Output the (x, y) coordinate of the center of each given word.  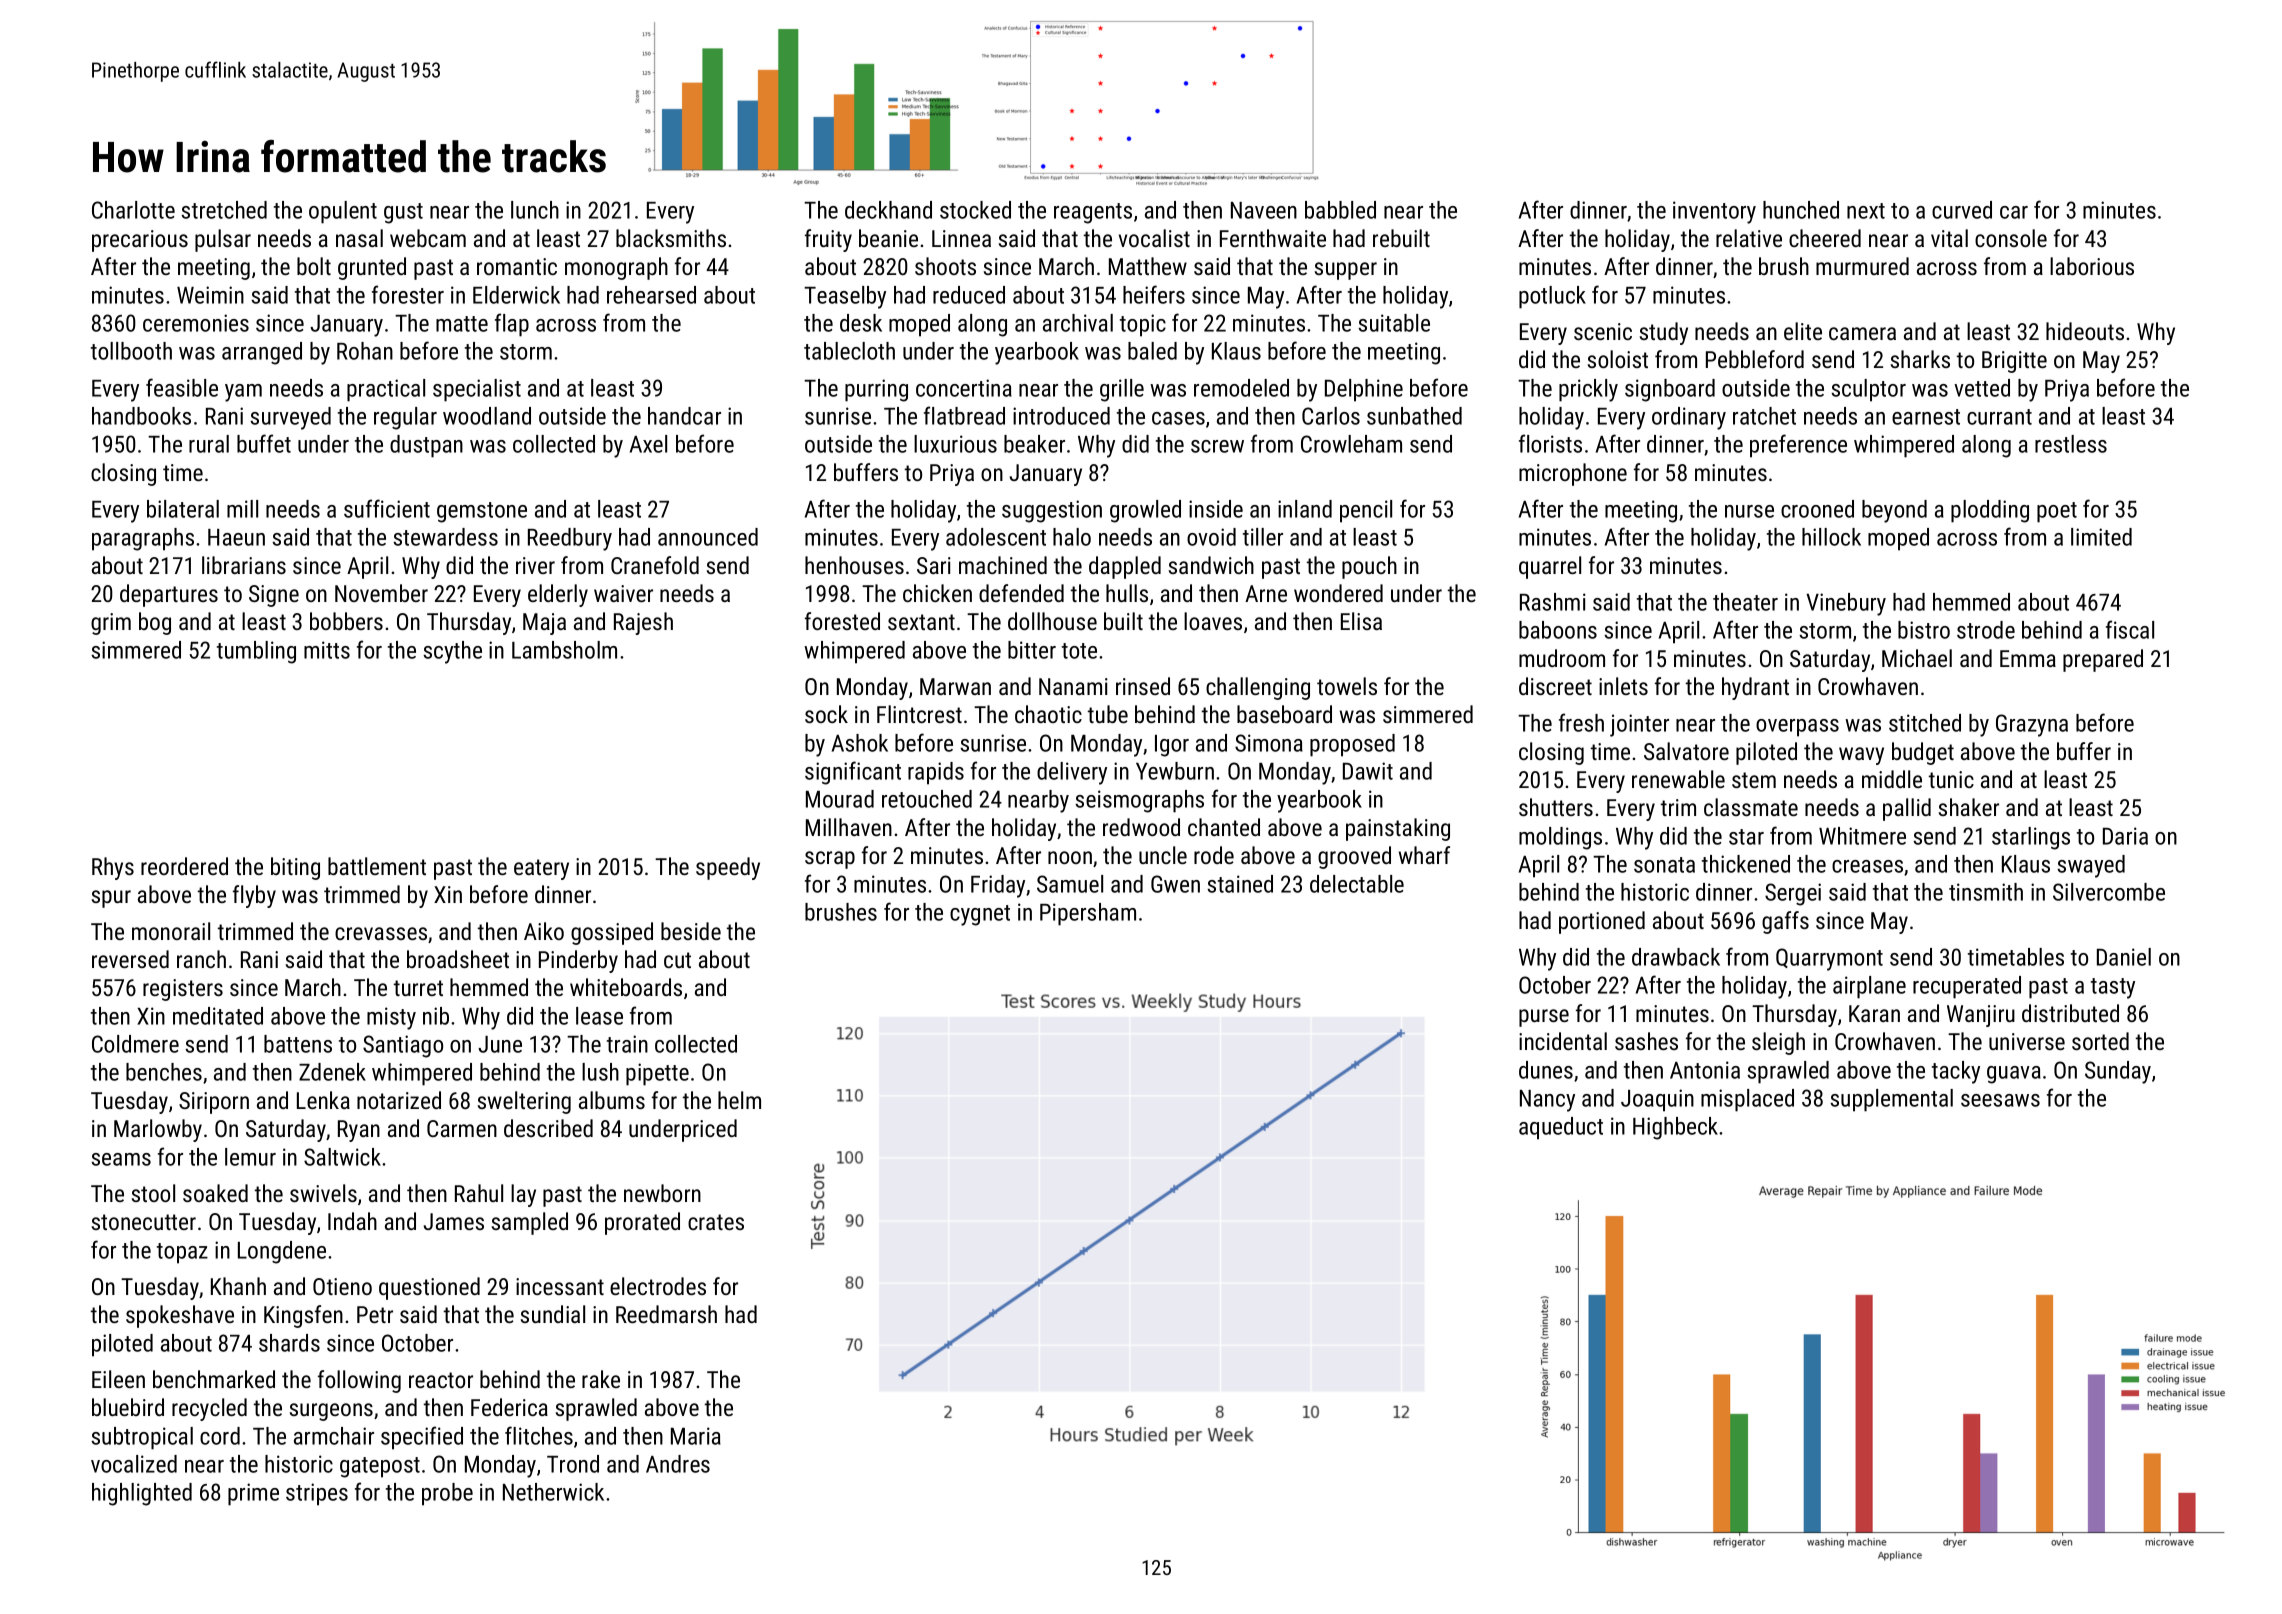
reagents (1093, 213)
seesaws (2000, 1100)
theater (1745, 602)
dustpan (426, 446)
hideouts (2085, 331)
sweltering (524, 1102)
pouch (1369, 567)
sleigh (1778, 1043)
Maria (696, 1436)
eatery (541, 869)
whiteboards (626, 987)
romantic (517, 266)
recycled (209, 1409)
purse (1544, 1018)
